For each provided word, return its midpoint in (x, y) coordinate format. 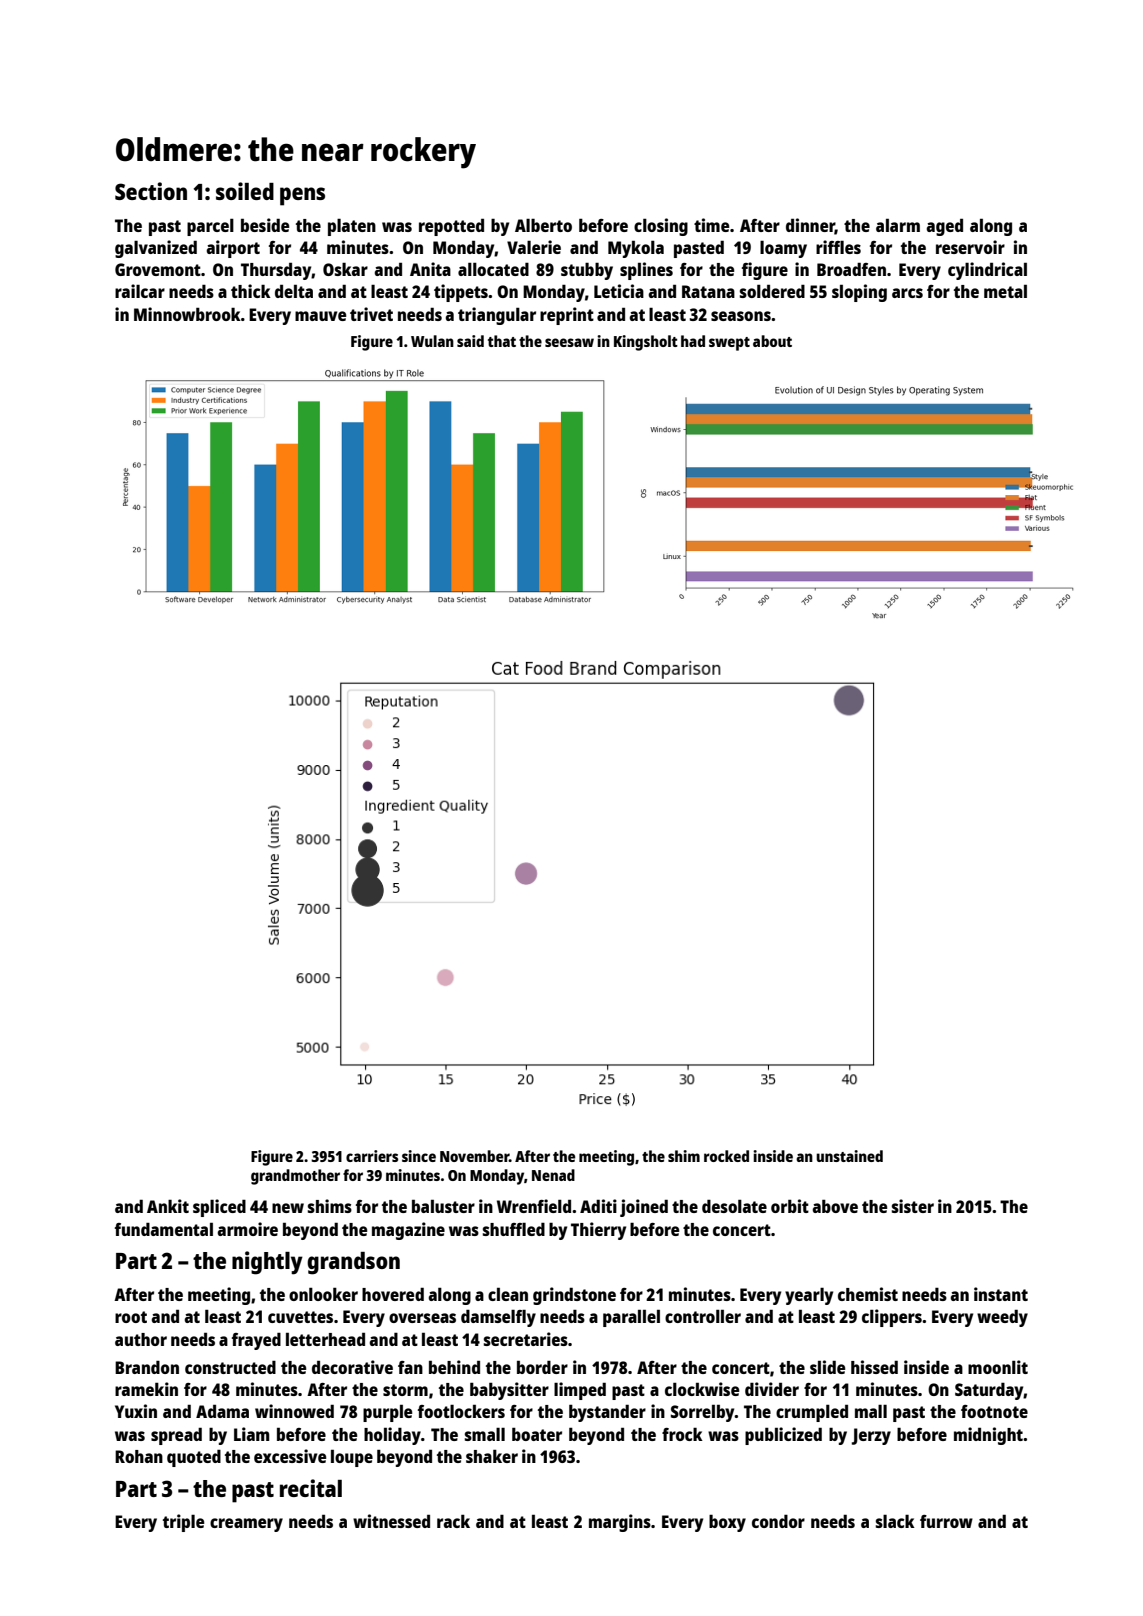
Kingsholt (646, 343)
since (419, 1156)
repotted (451, 227)
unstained (849, 1156)
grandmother (295, 1177)
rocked (726, 1156)
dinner (810, 226)
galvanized (156, 249)
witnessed (391, 1521)
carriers (372, 1156)
